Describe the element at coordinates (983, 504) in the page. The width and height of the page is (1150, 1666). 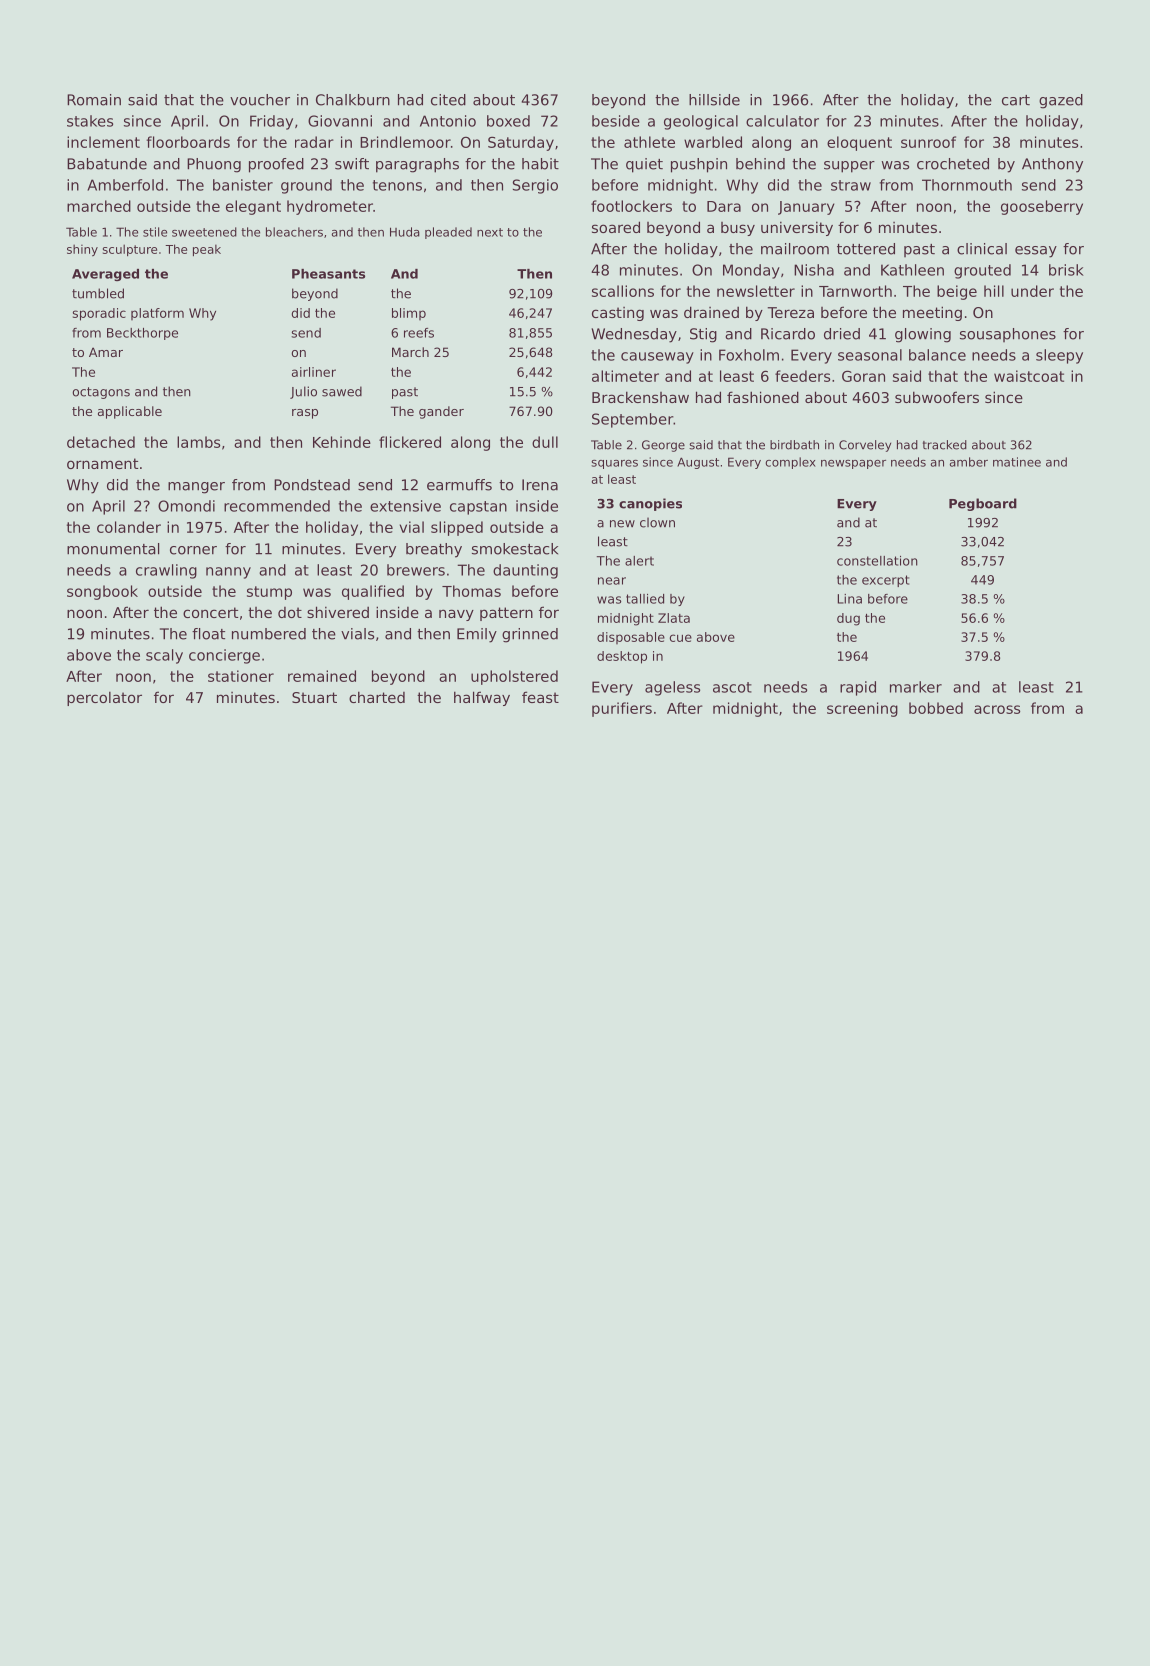
I see `Pegboard` at that location.
